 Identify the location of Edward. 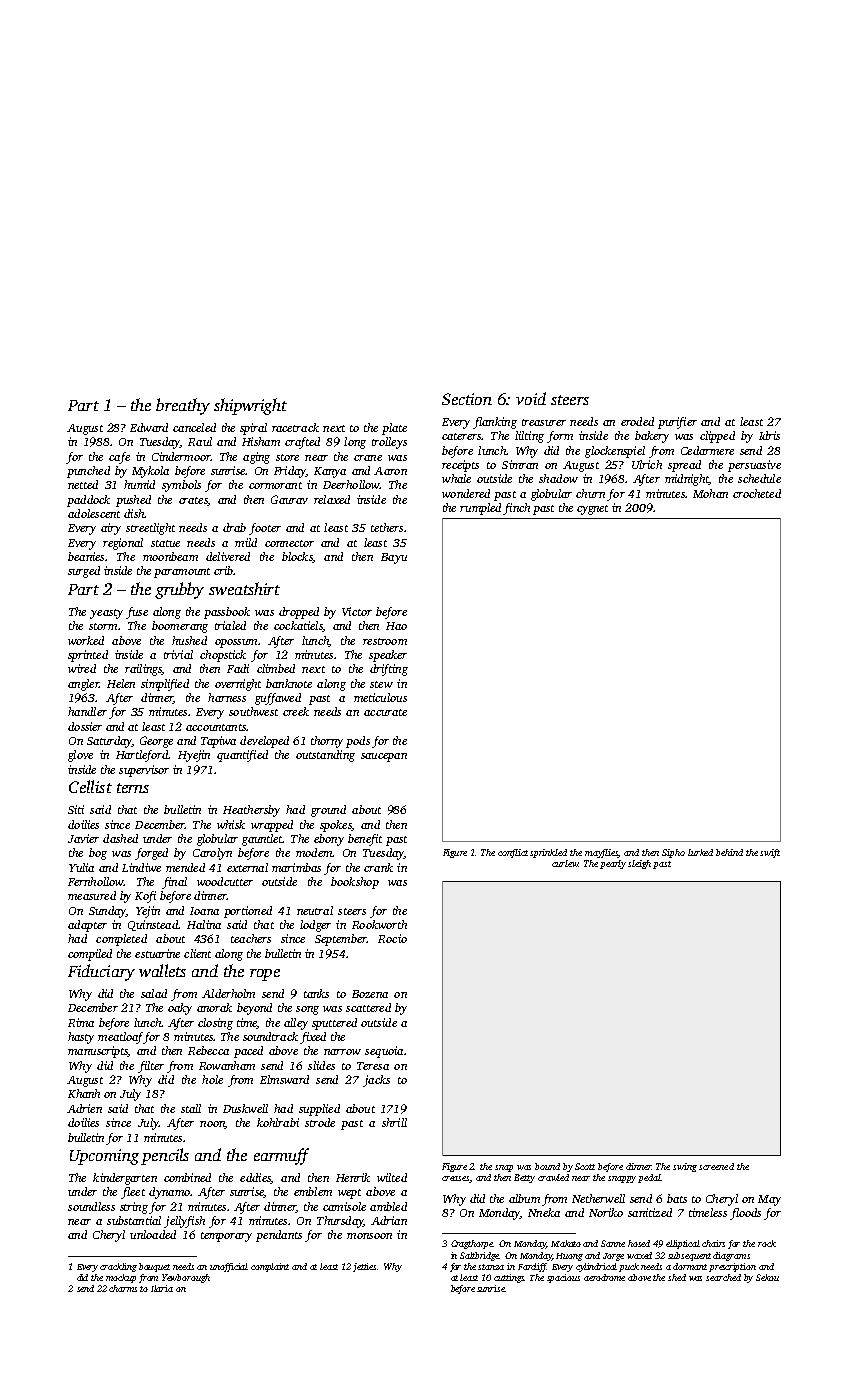
(149, 427).
